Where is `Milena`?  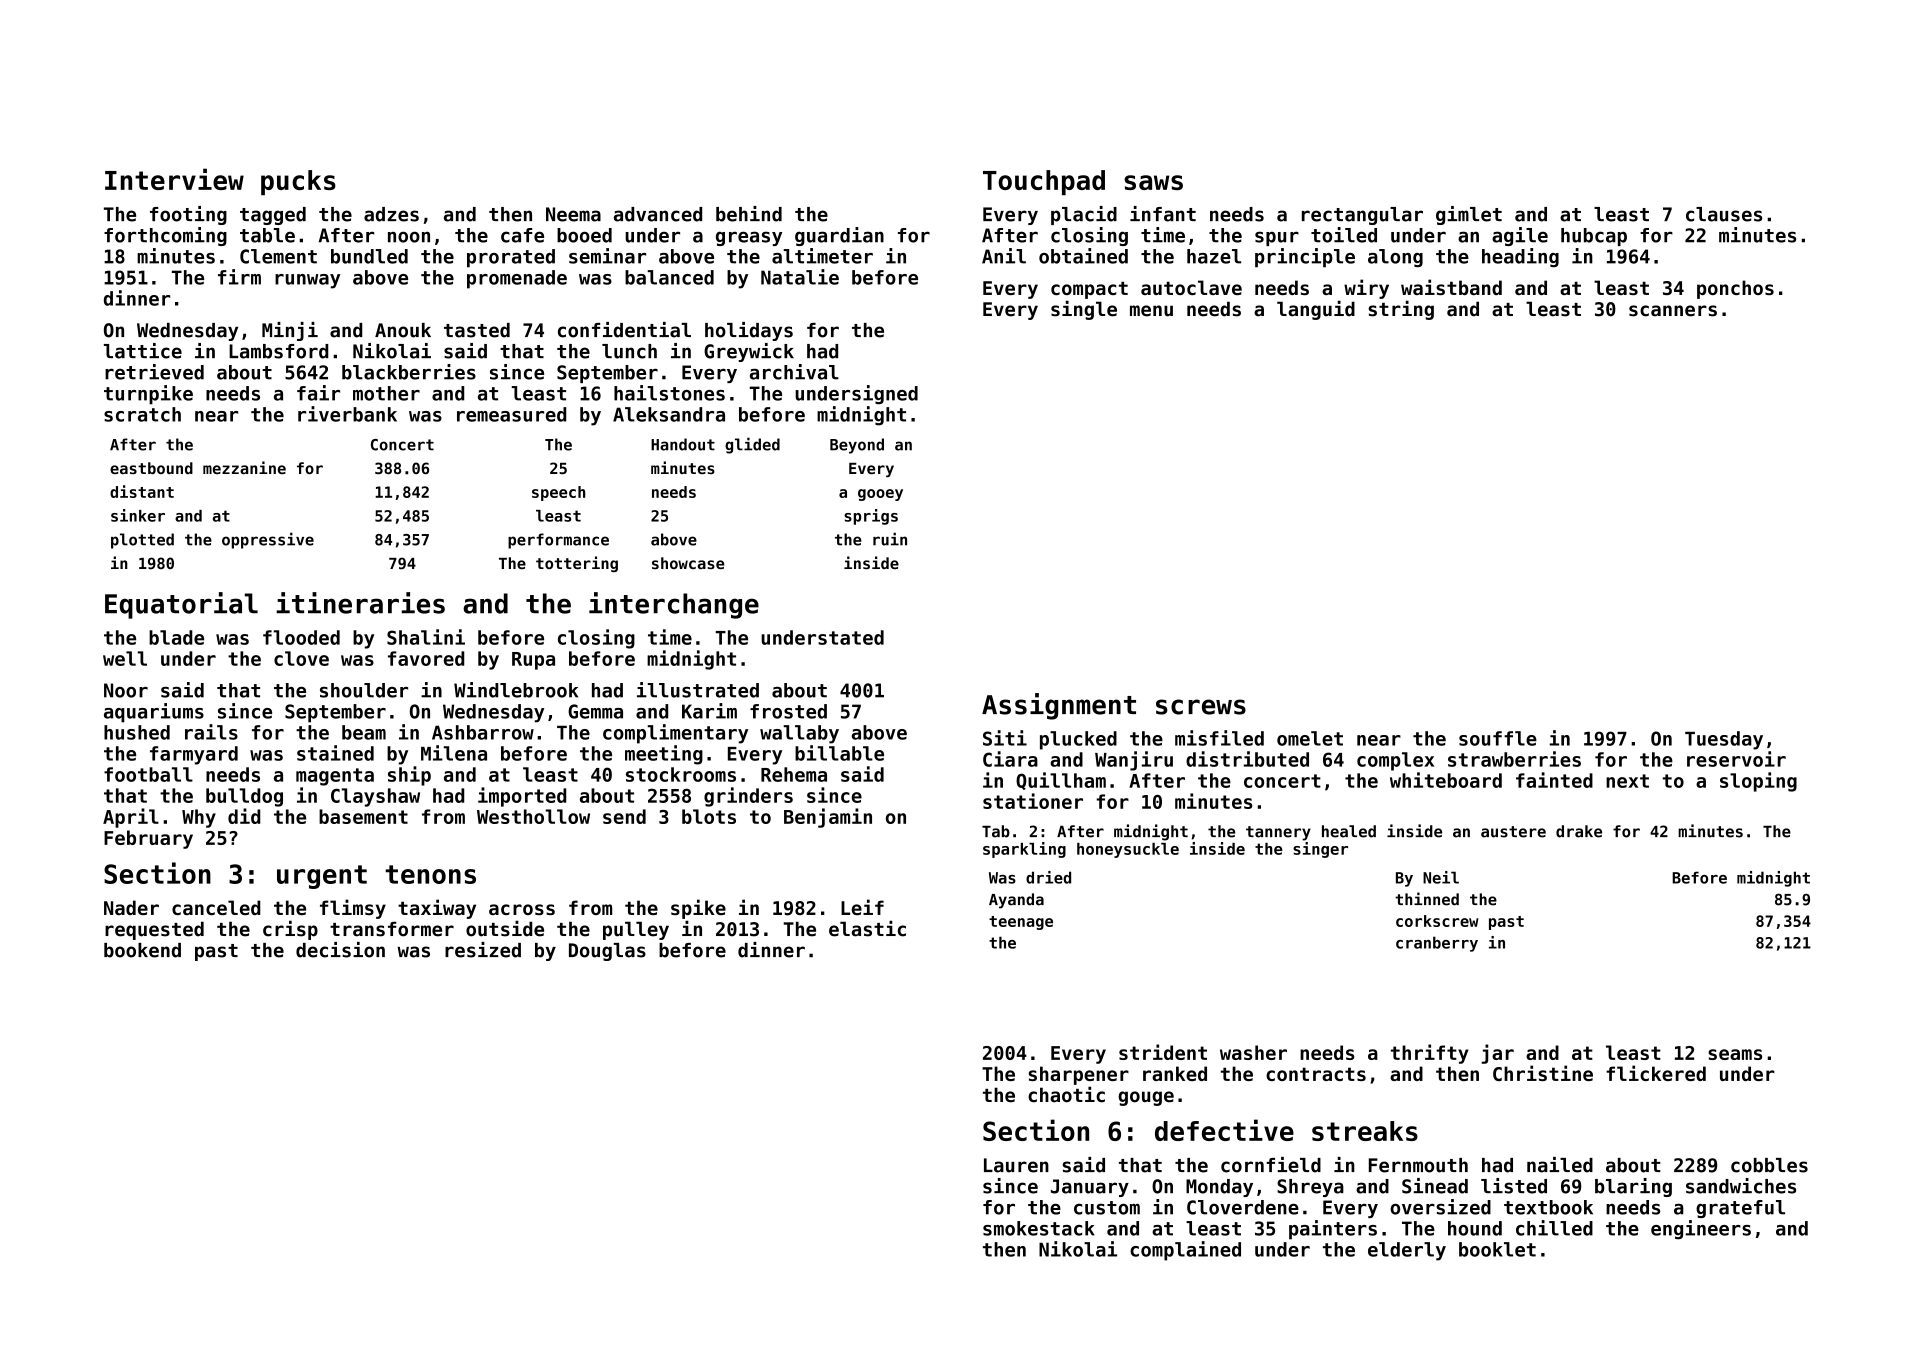 Milena is located at coordinates (454, 753).
